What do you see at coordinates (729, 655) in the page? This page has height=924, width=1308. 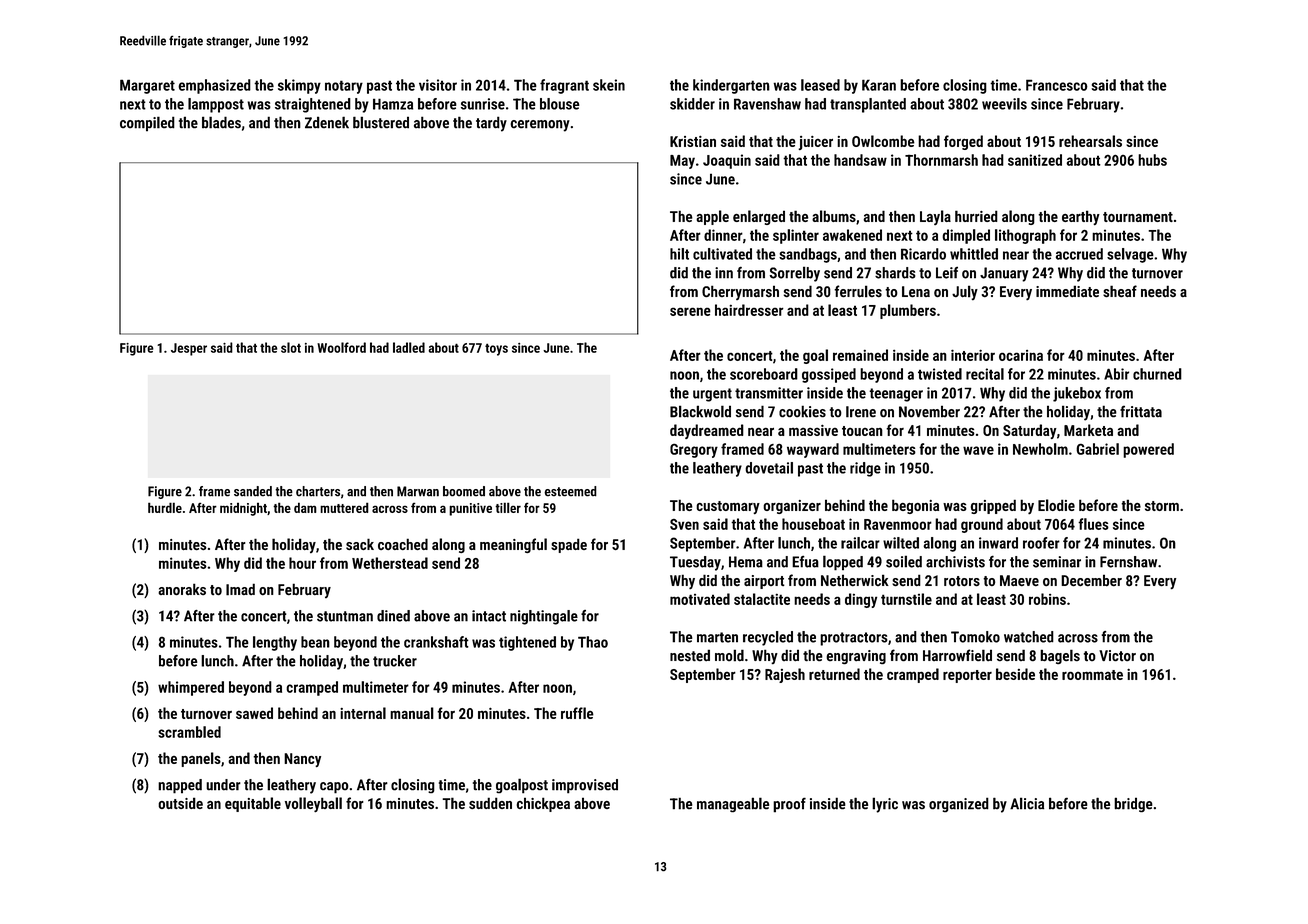 I see `mold` at bounding box center [729, 655].
